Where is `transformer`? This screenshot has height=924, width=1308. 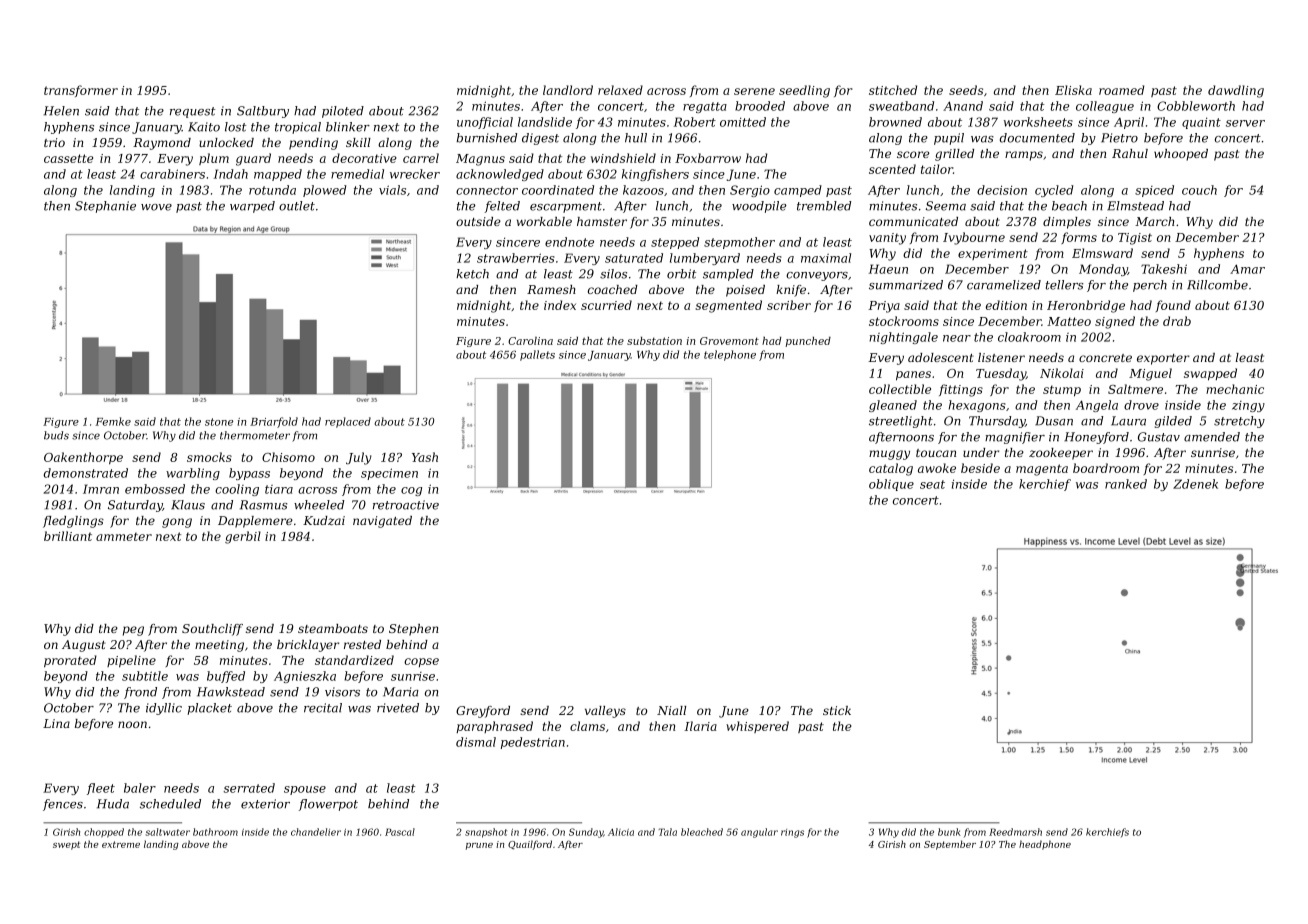
transformer is located at coordinates (81, 91).
